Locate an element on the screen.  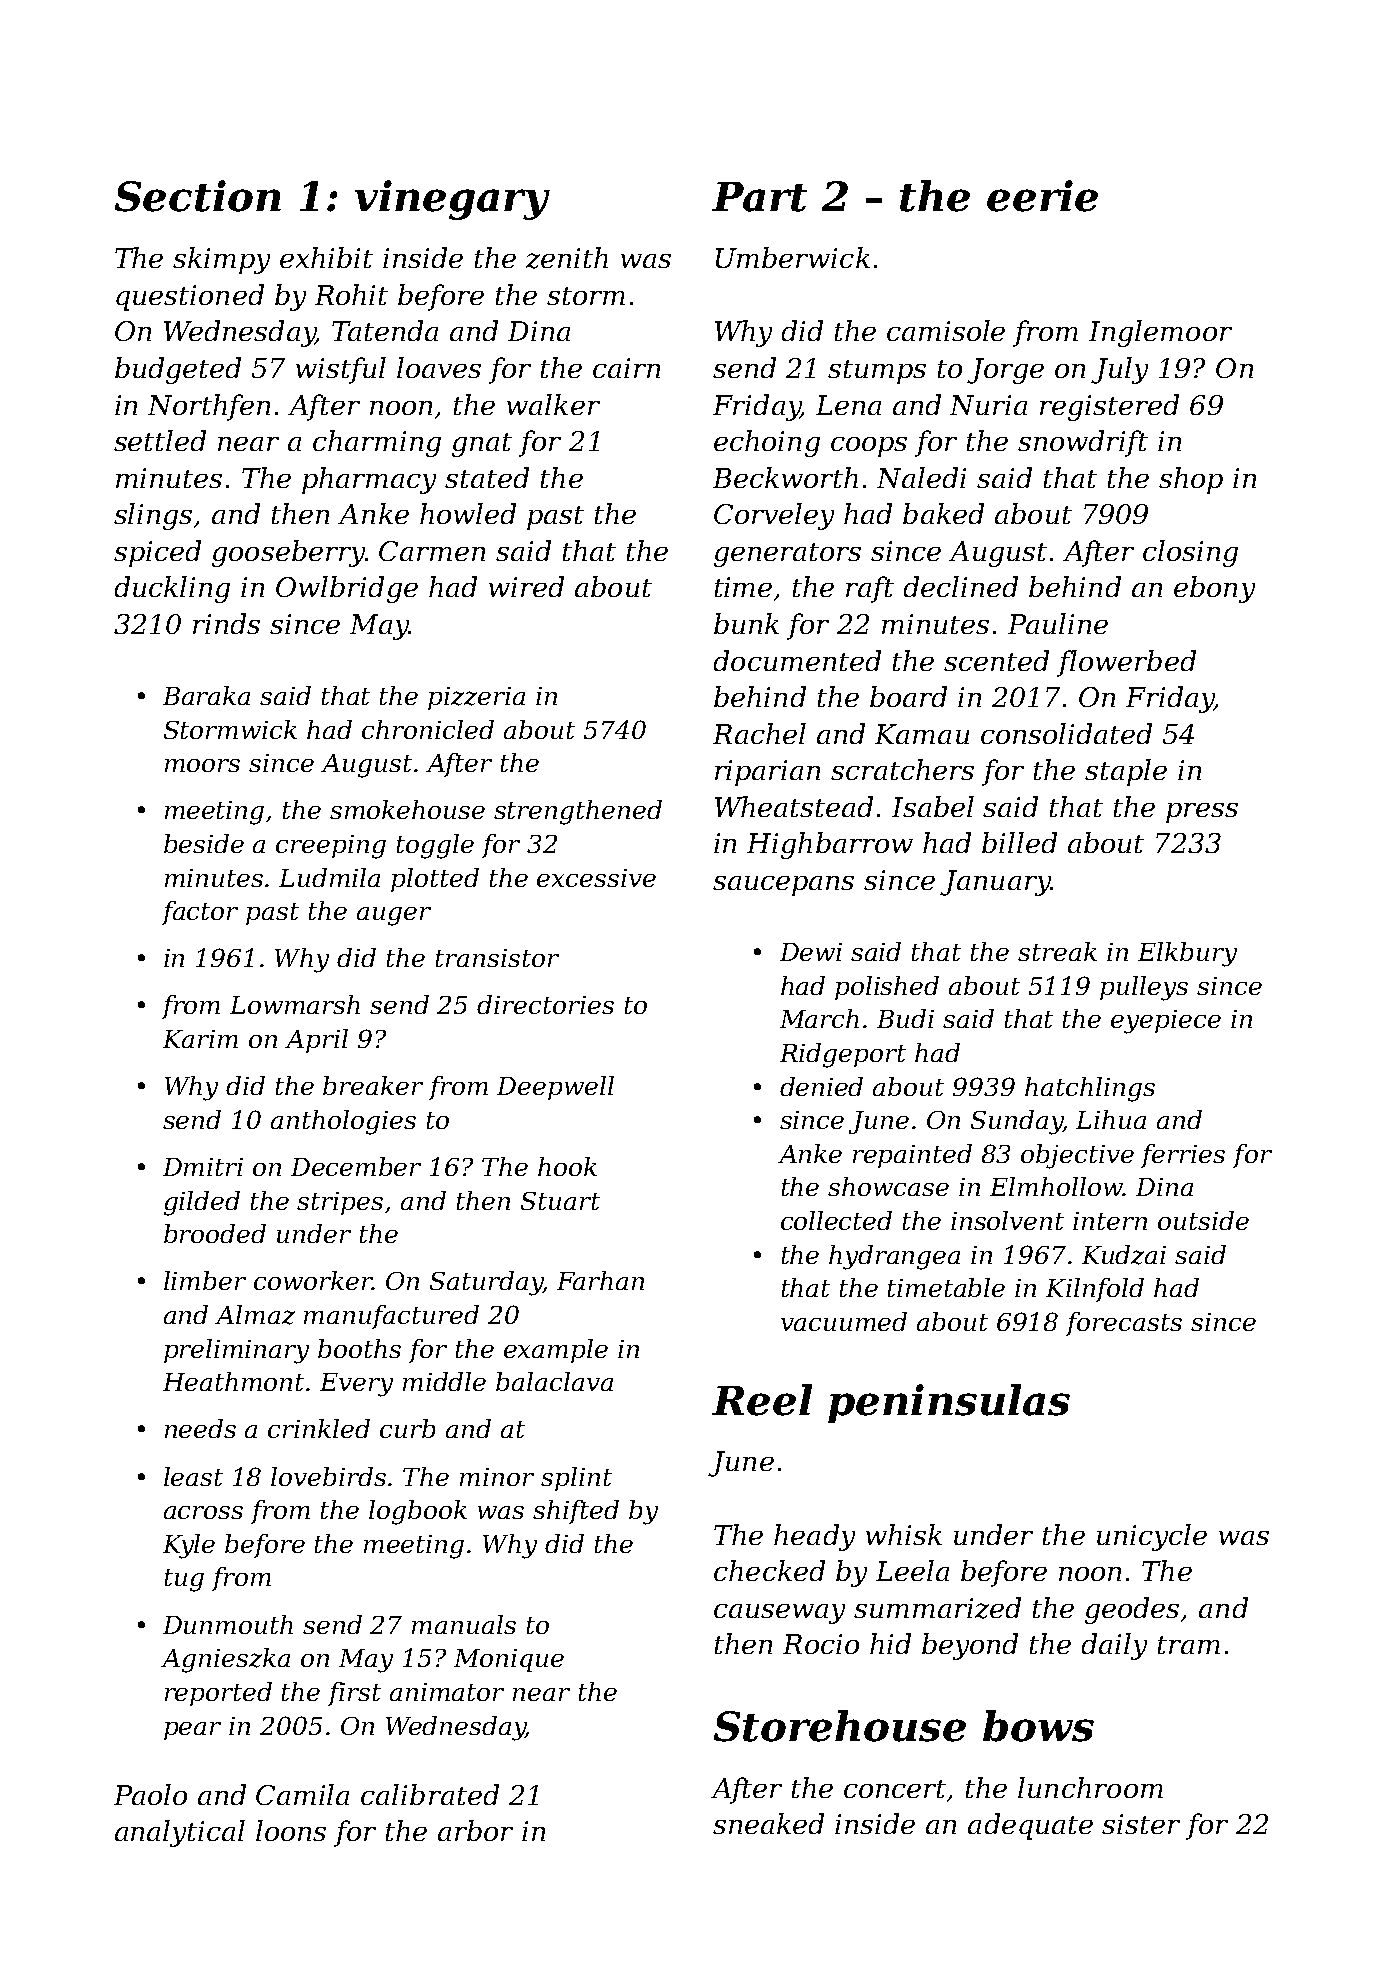
Wheatstead is located at coordinates (794, 806).
